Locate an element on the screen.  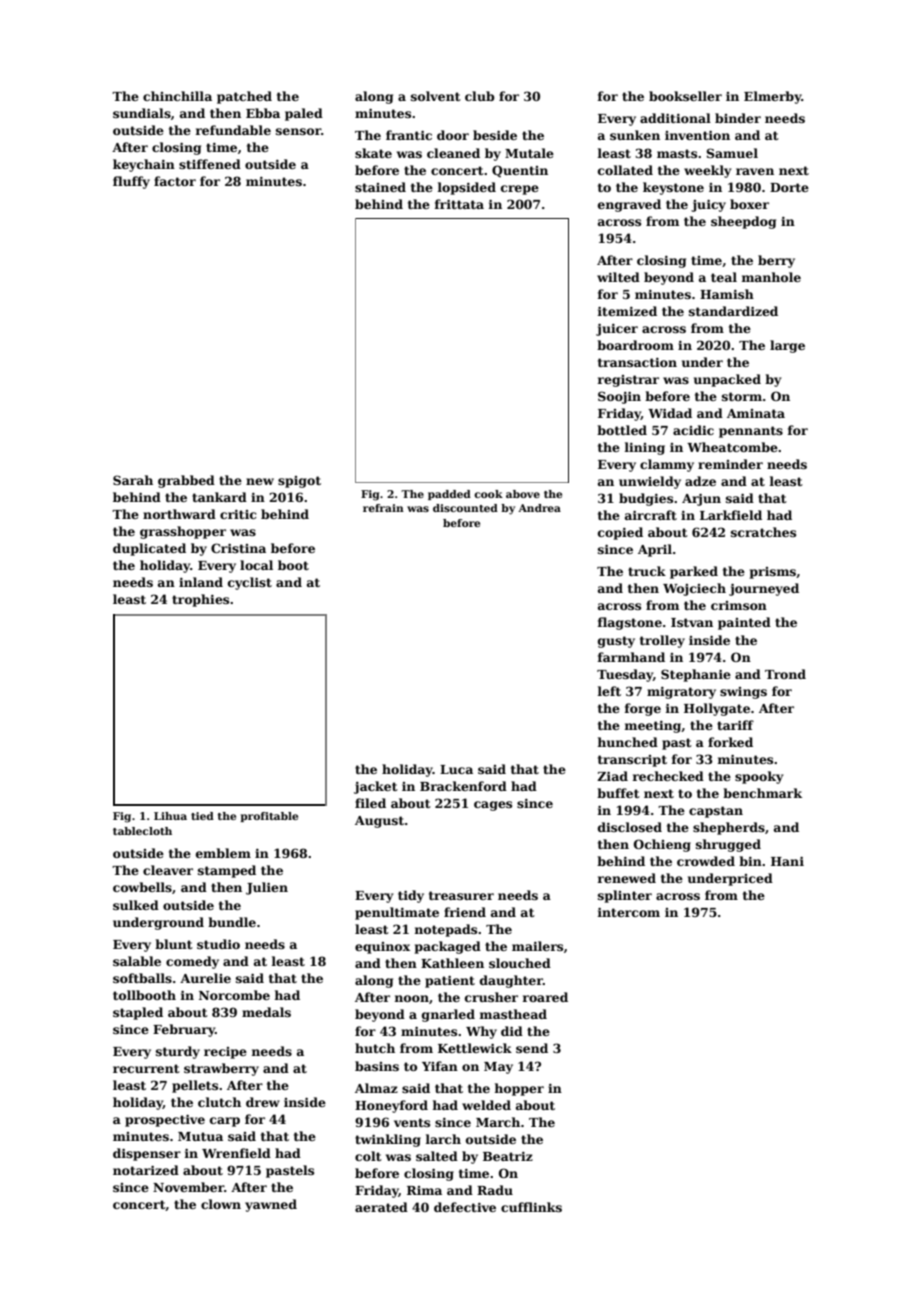
Elmerby is located at coordinates (772, 97).
